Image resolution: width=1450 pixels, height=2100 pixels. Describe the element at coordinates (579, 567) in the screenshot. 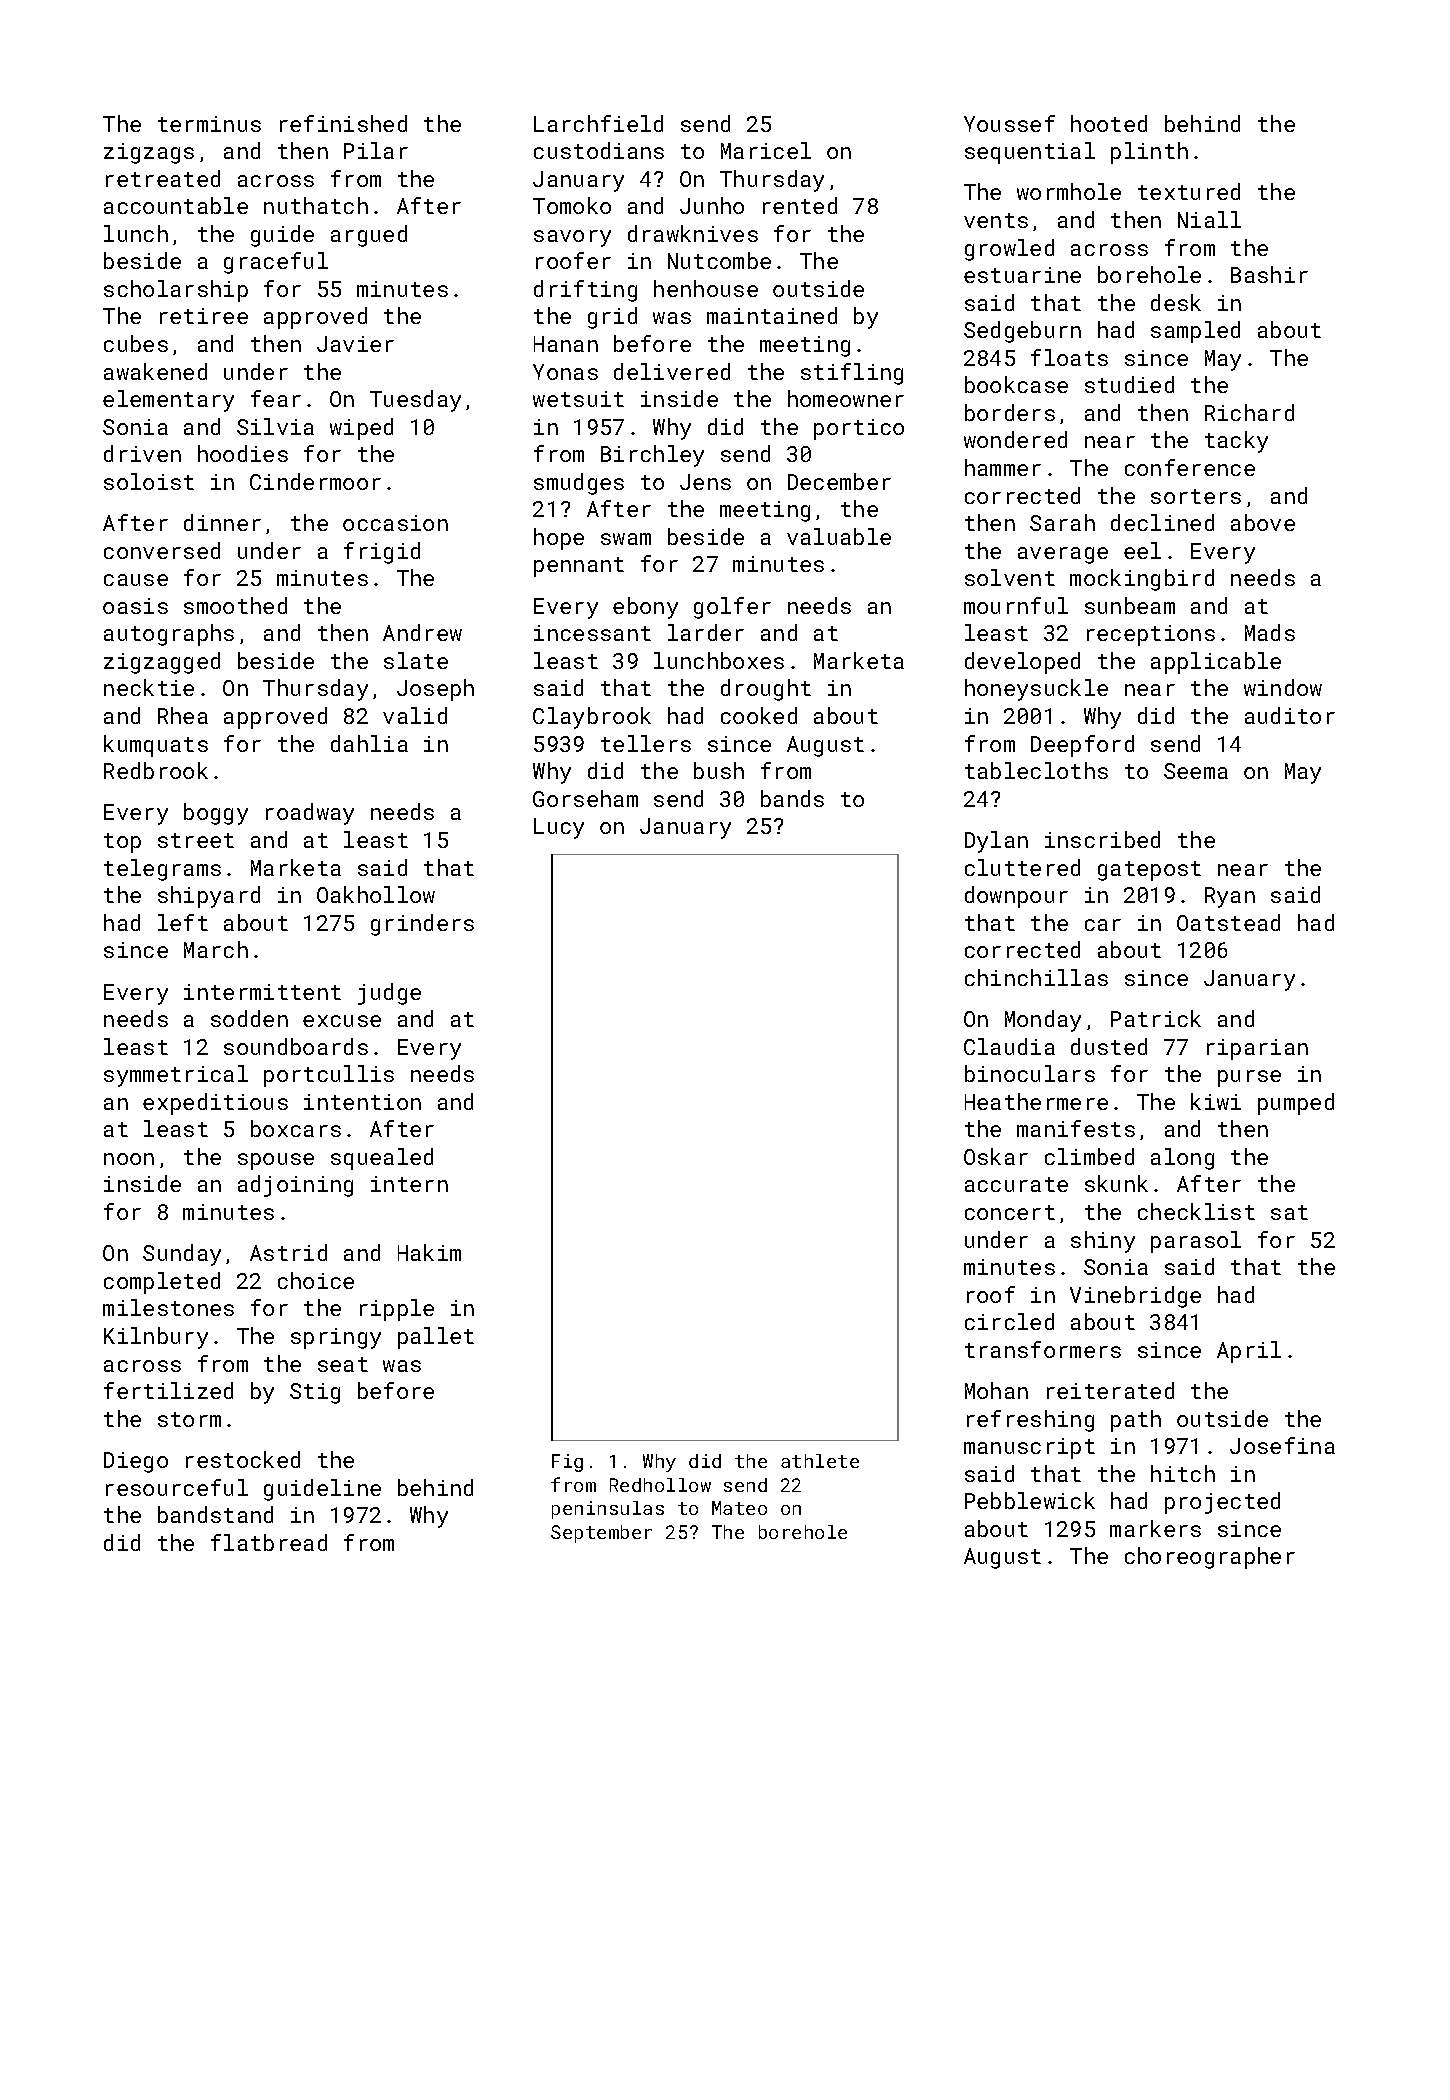

I see `pennant` at that location.
